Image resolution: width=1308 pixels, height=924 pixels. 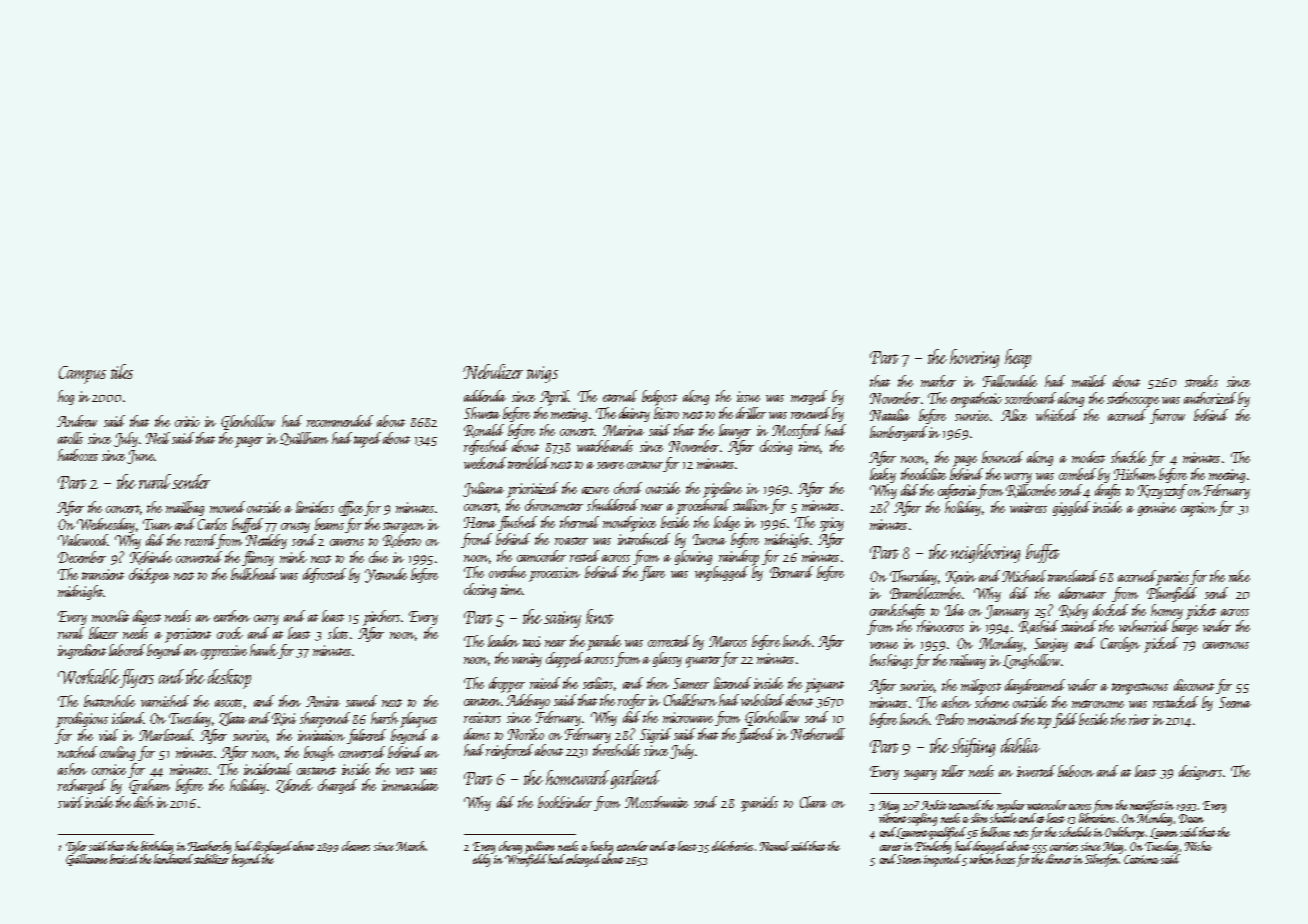 I want to click on tiles, so click(x=122, y=371).
